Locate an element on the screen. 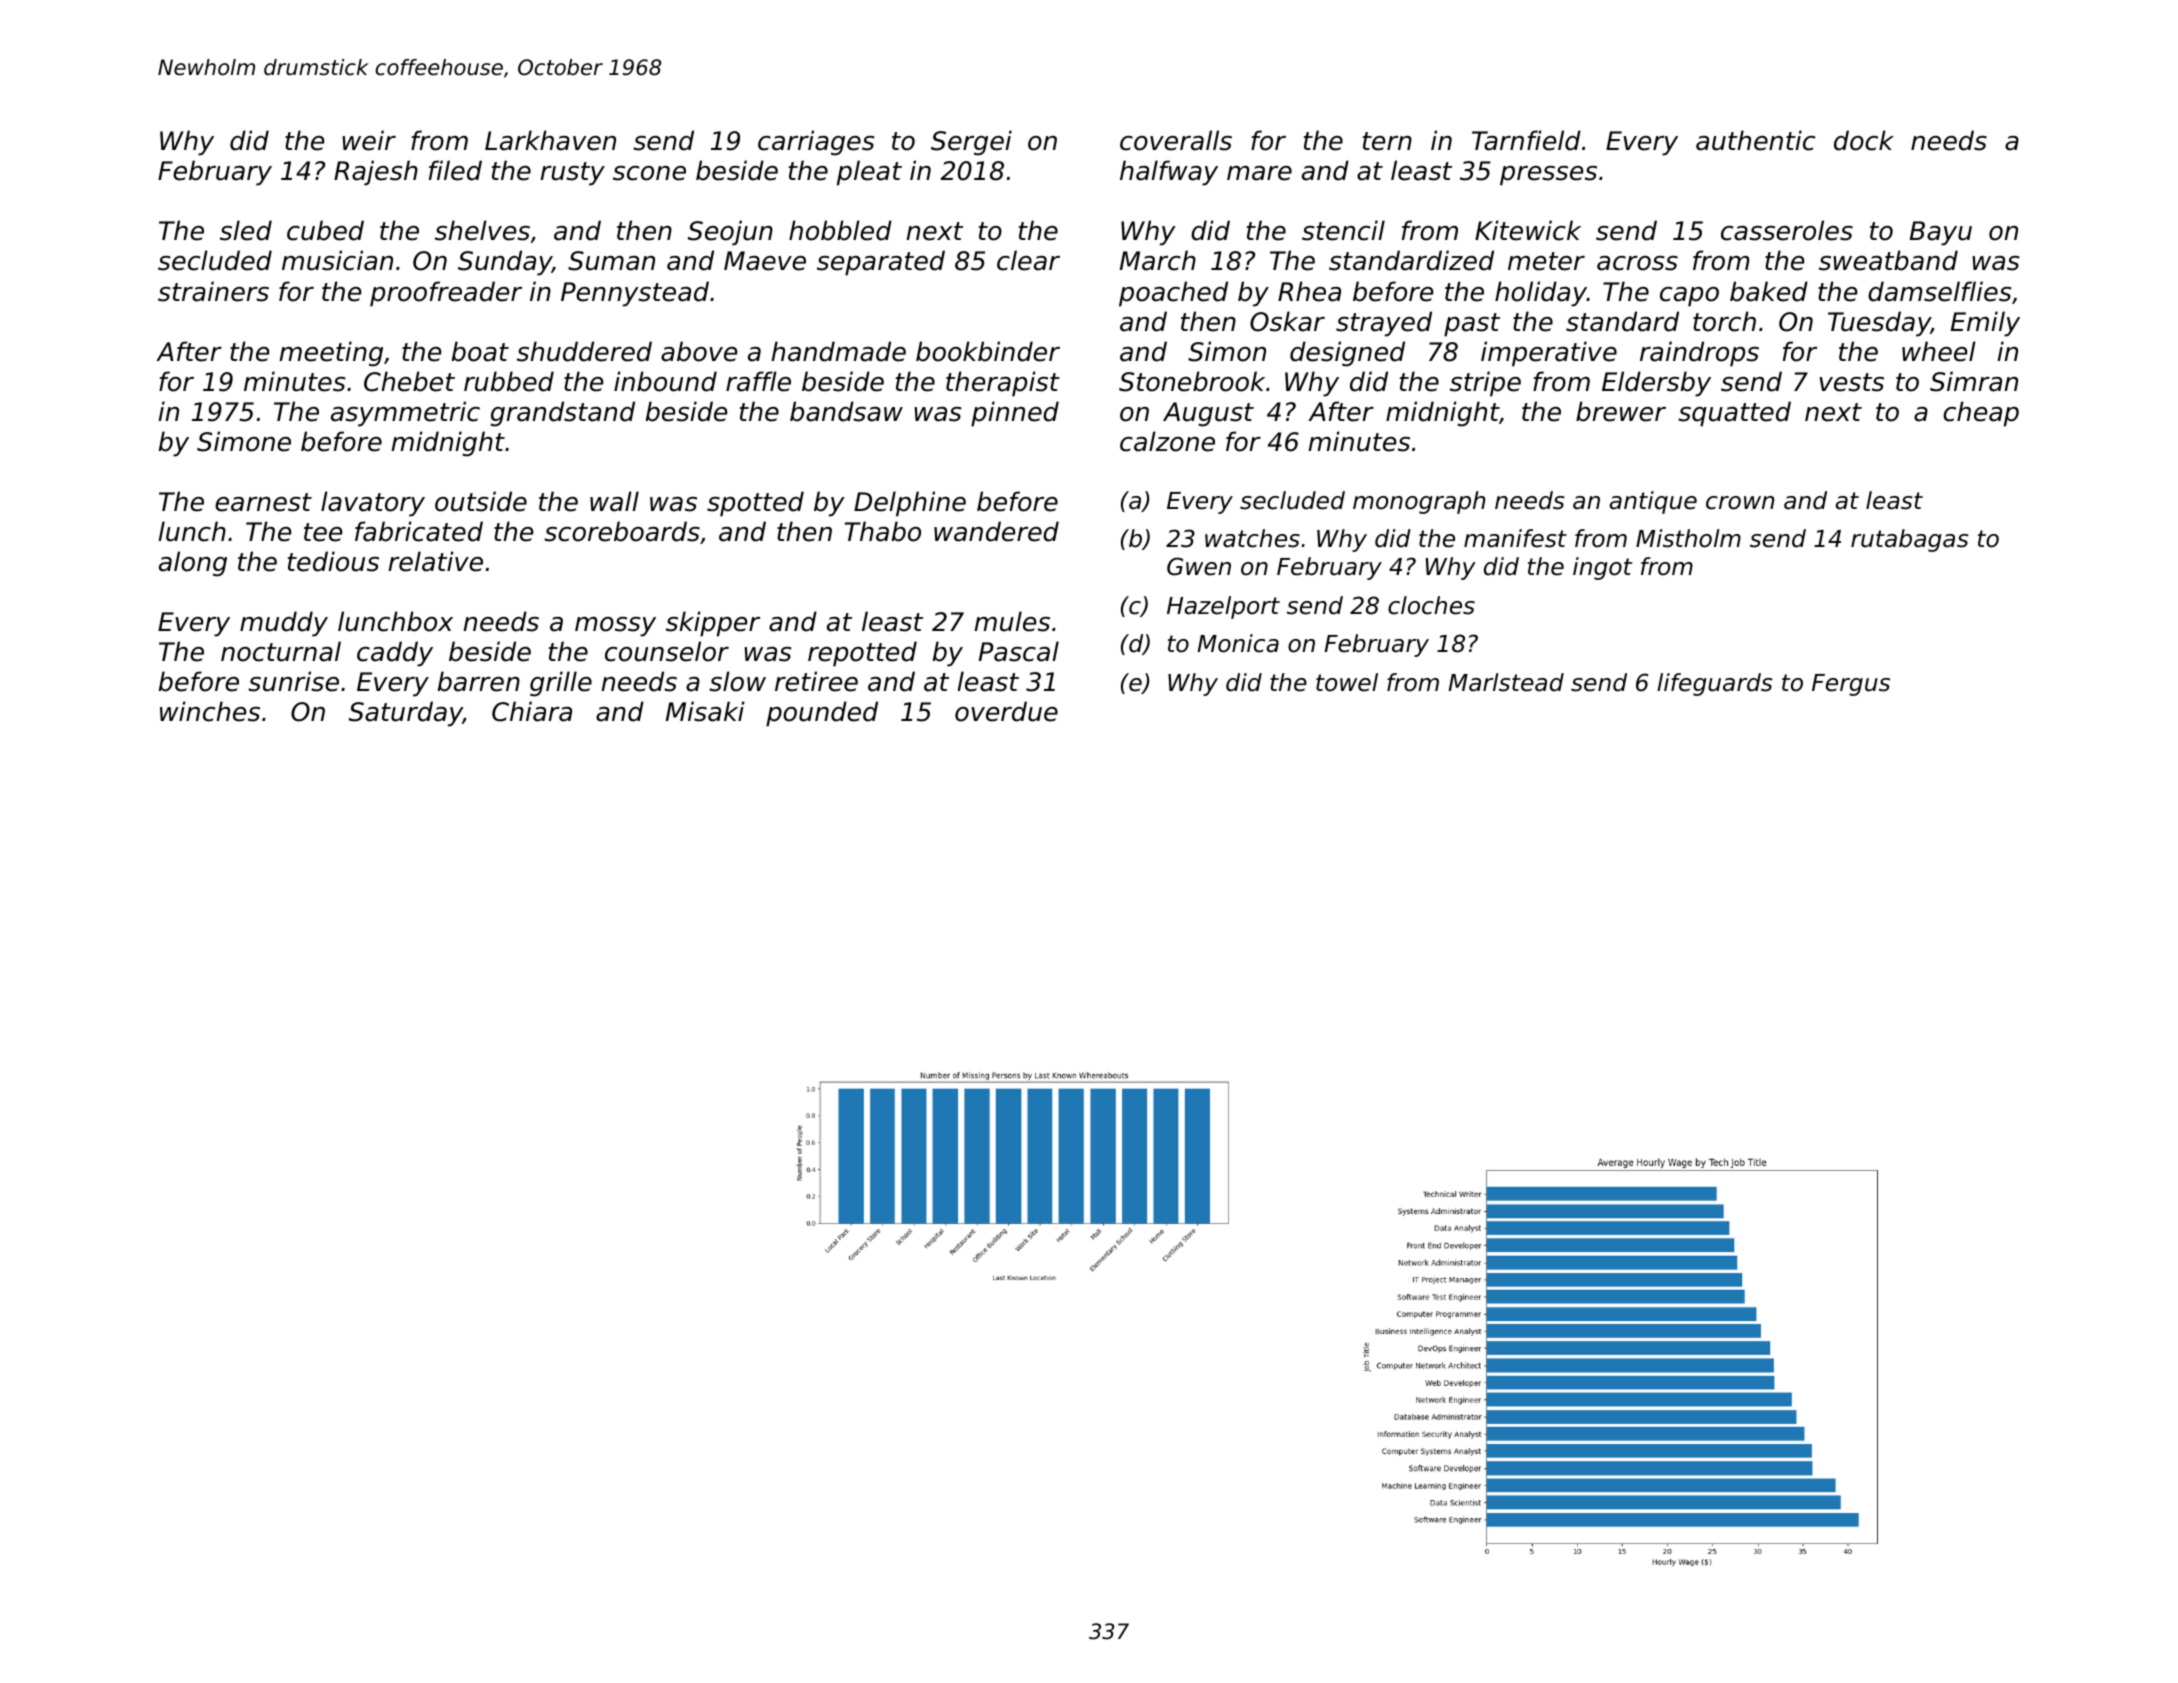 The width and height of the screenshot is (2178, 1683). mules is located at coordinates (1012, 621).
